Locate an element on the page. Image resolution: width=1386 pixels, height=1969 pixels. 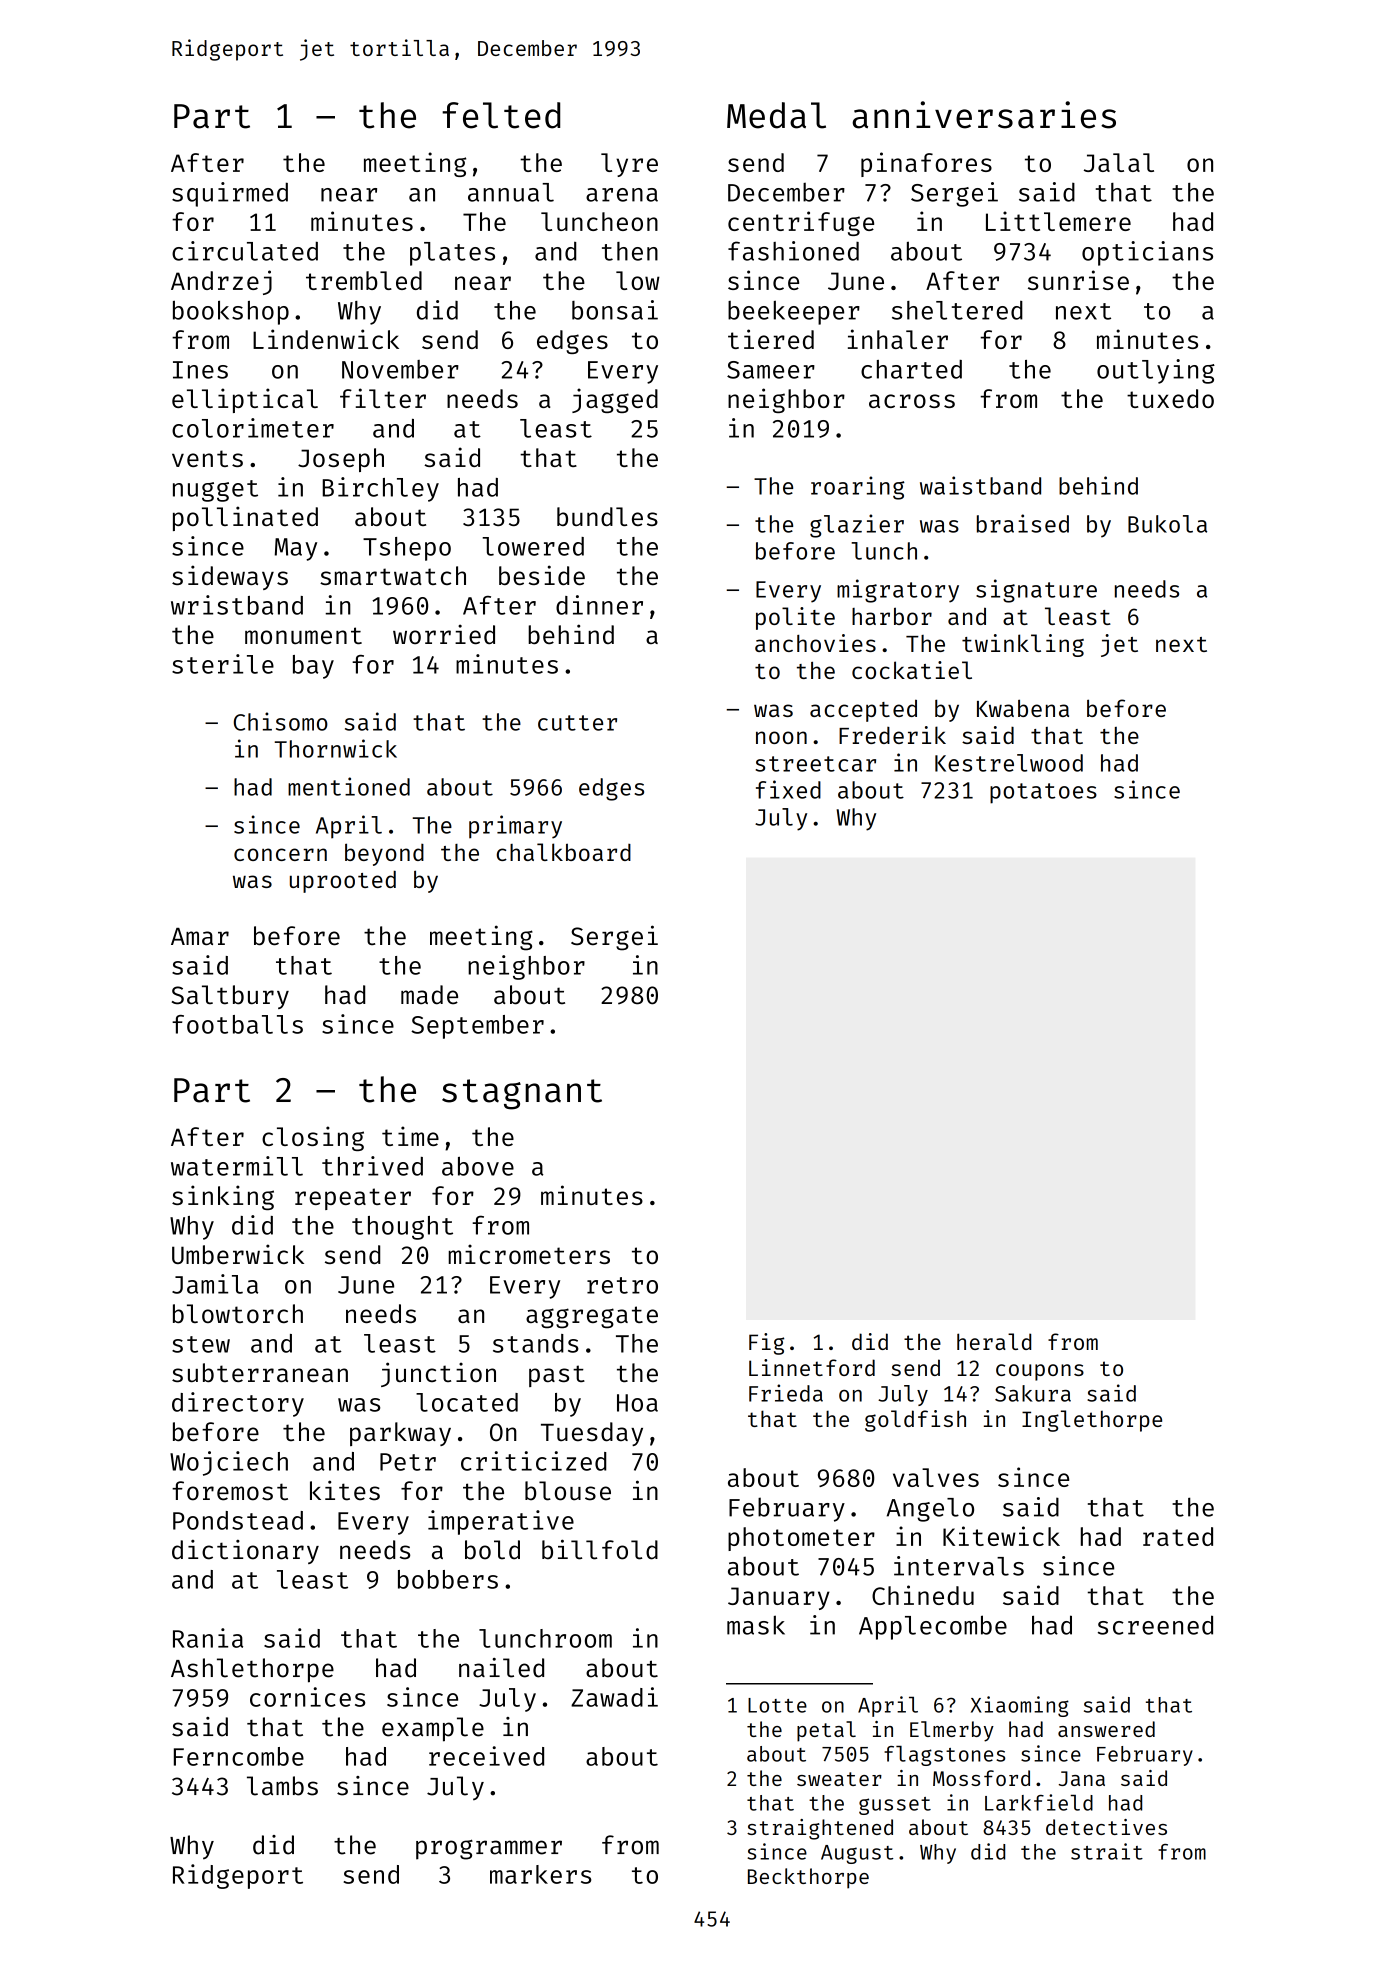
felted is located at coordinates (501, 115).
